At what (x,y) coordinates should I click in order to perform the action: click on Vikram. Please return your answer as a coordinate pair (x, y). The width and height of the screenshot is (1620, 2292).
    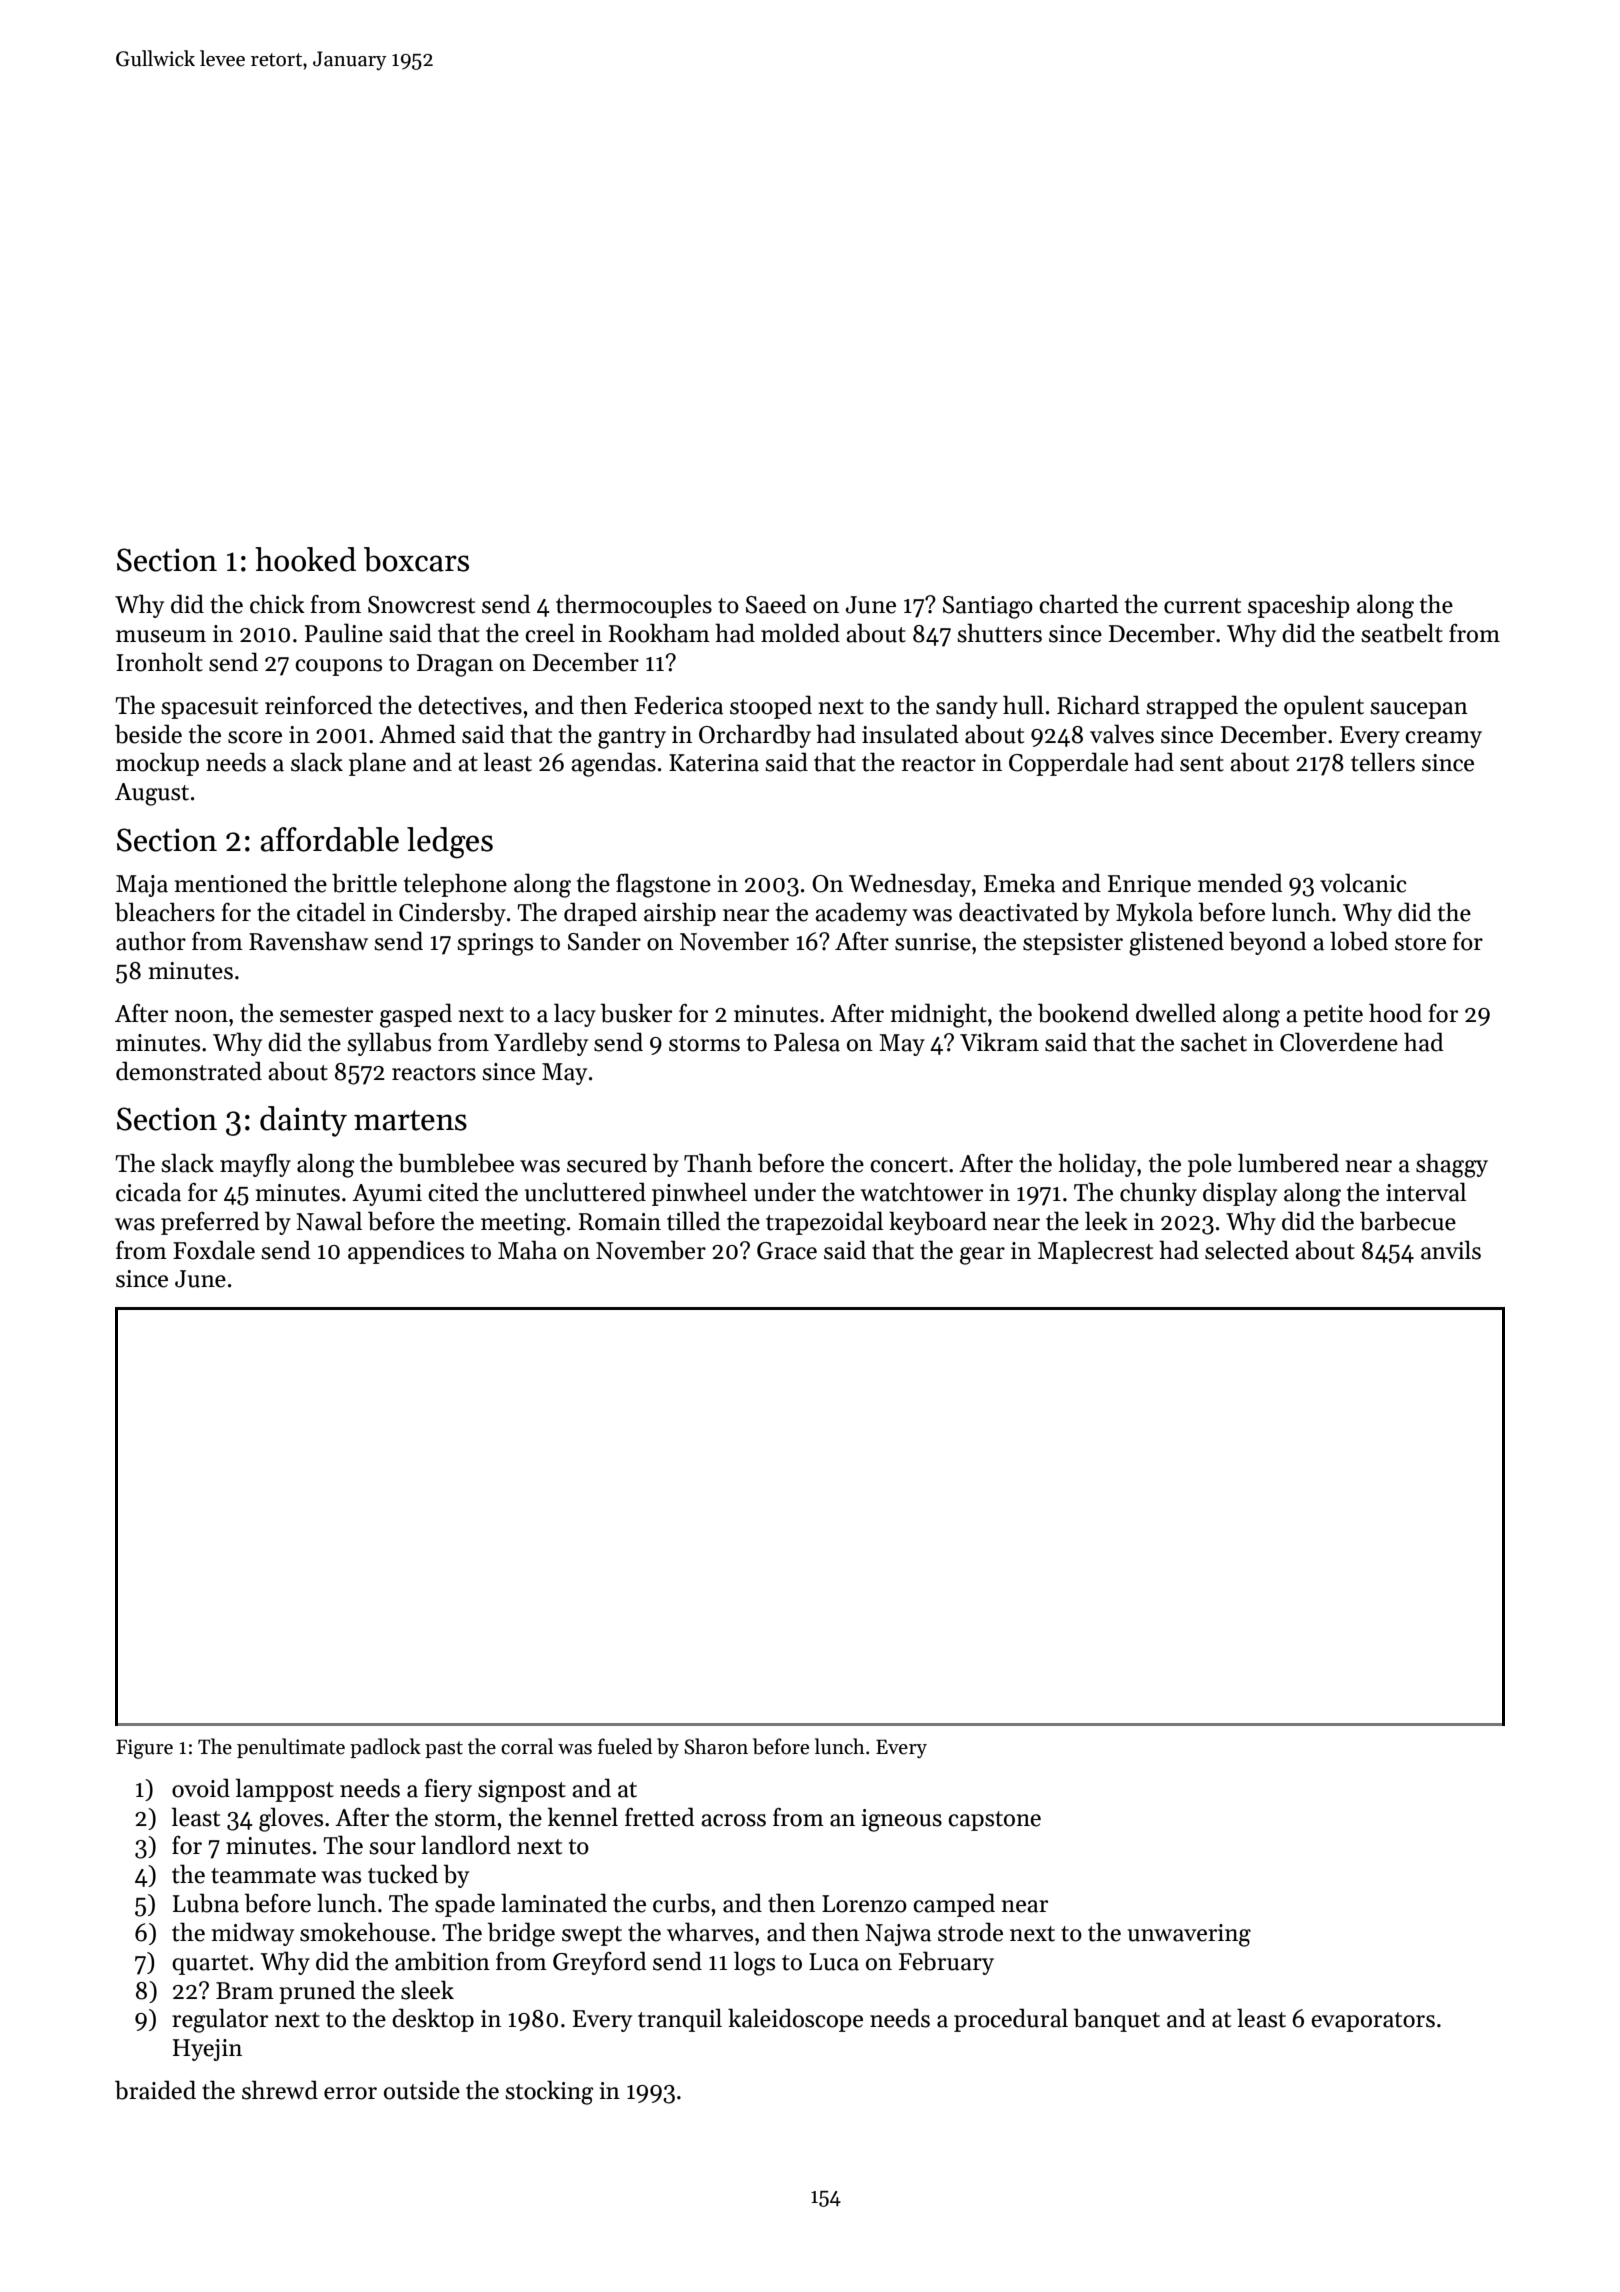
    Looking at the image, I should click on (999, 1042).
